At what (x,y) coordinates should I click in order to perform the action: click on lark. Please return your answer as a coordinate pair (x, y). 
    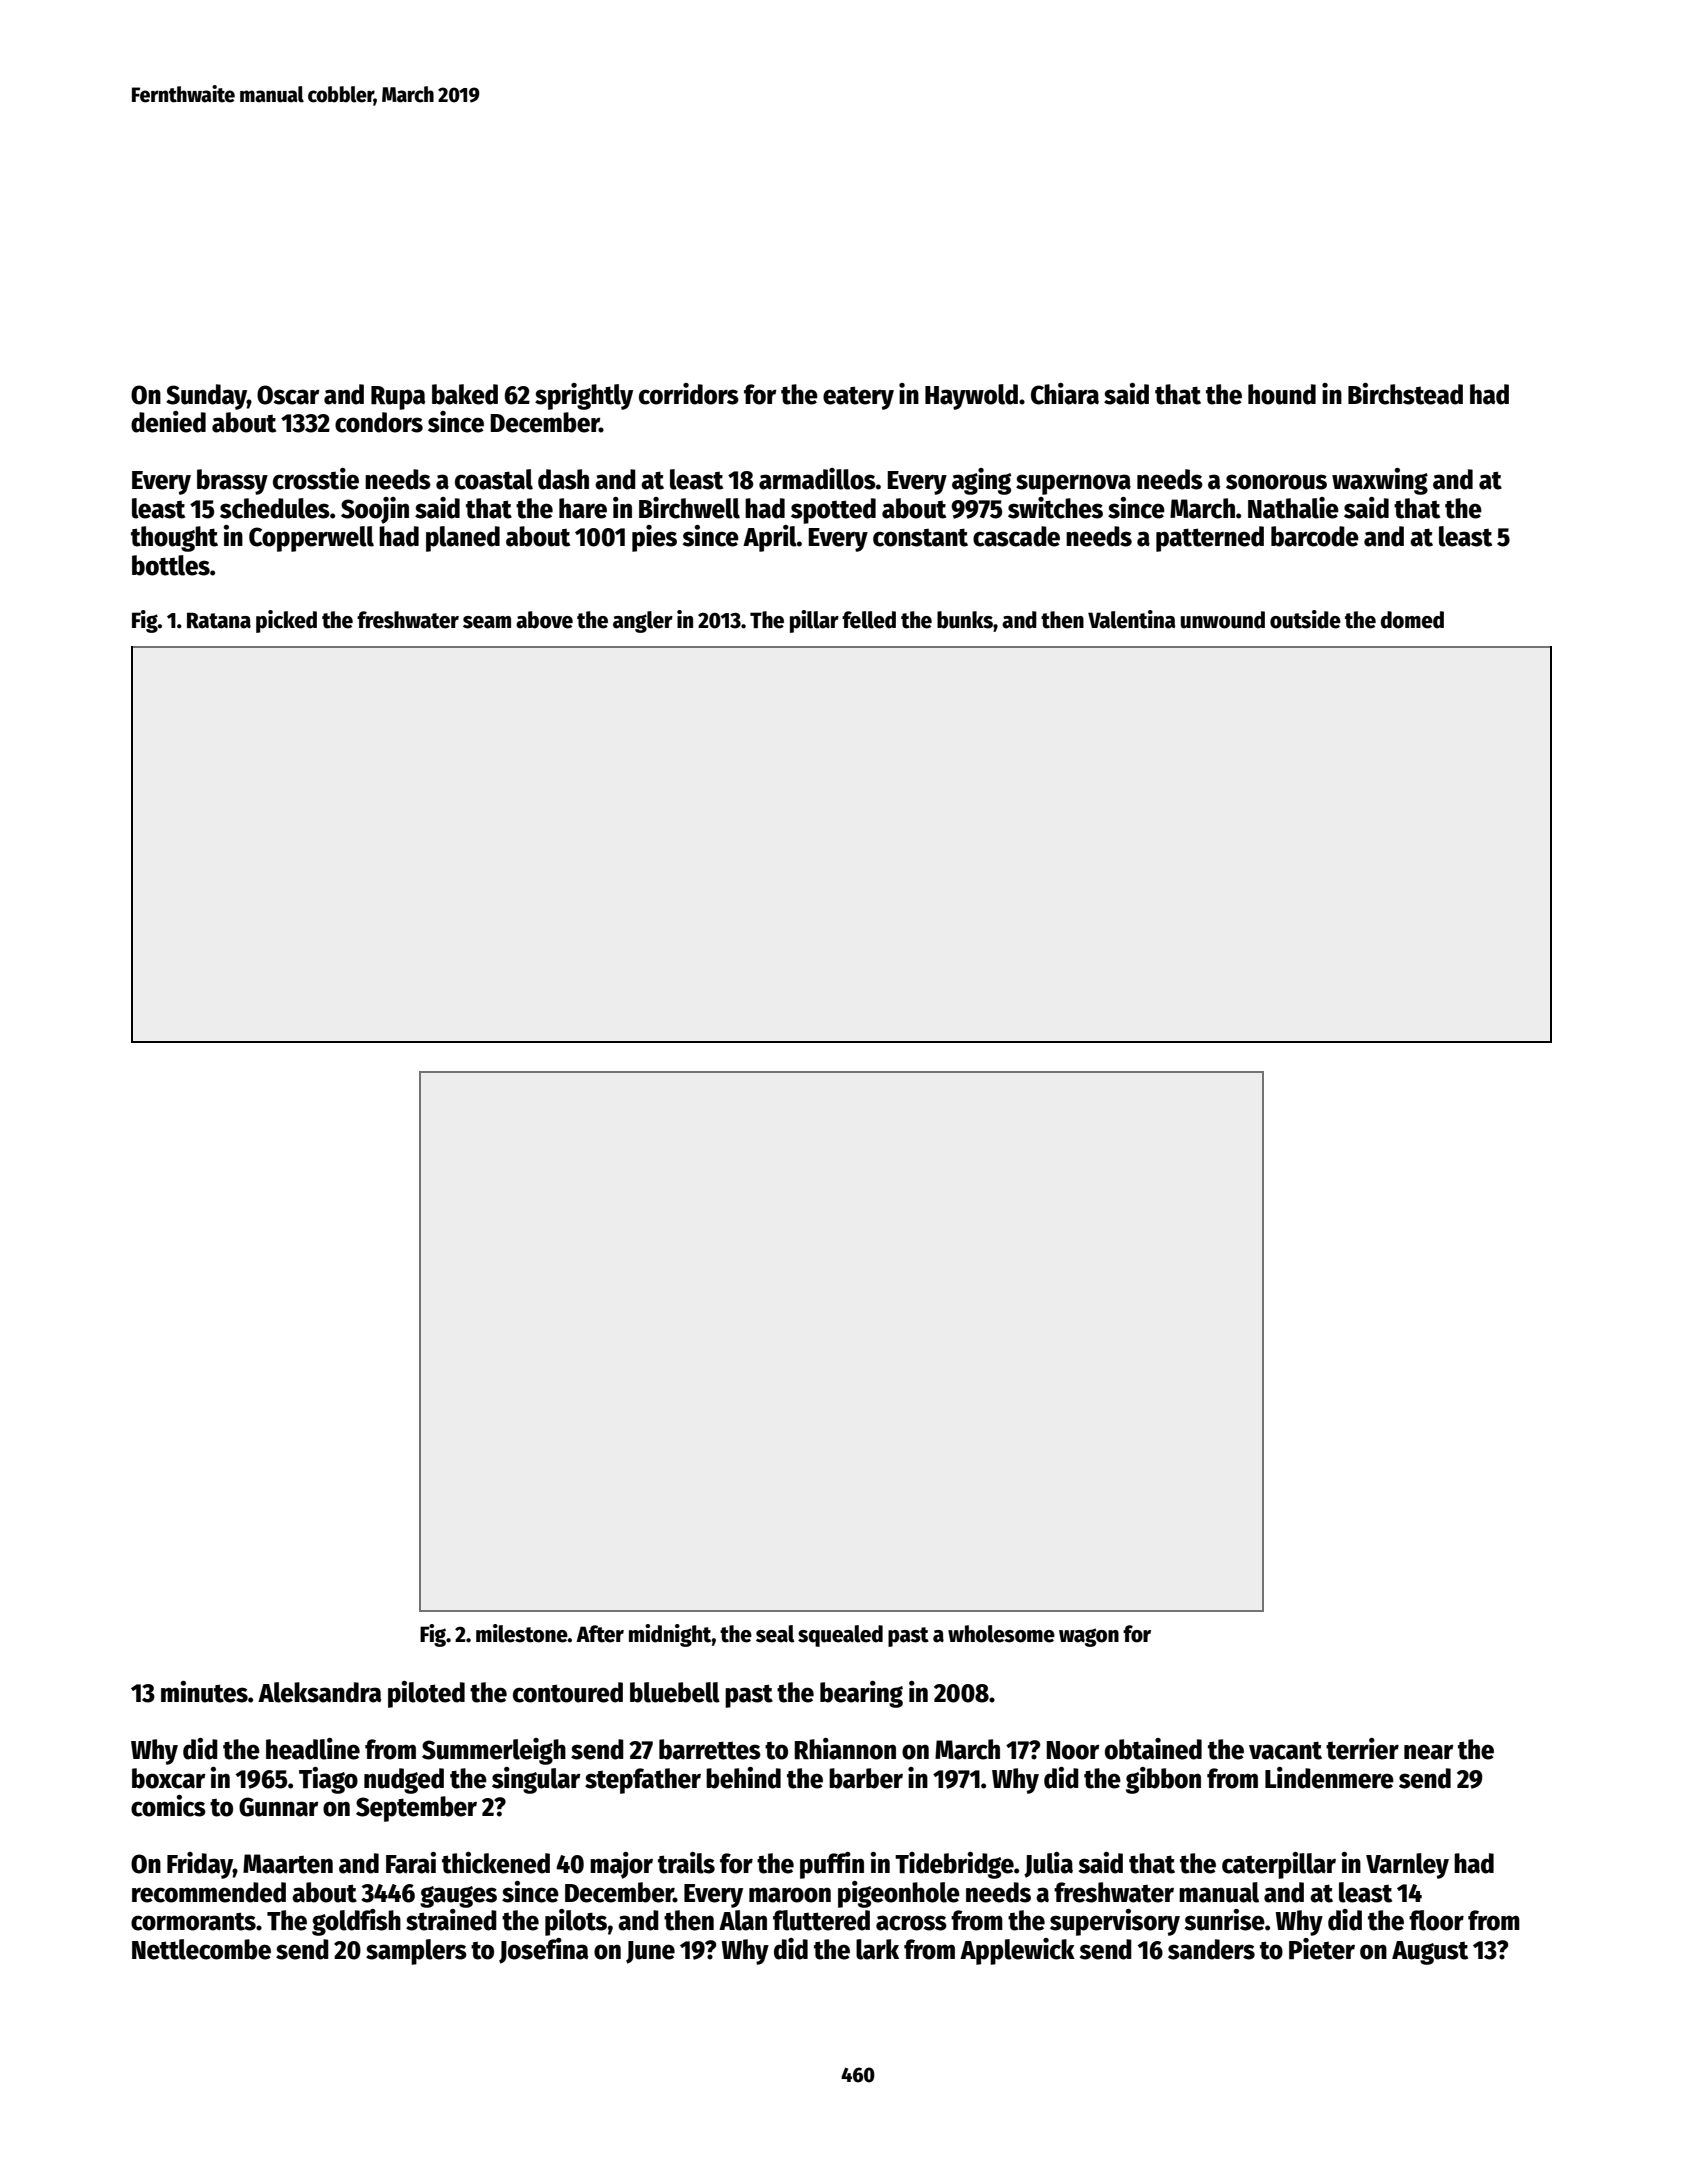
    Looking at the image, I should click on (877, 1949).
